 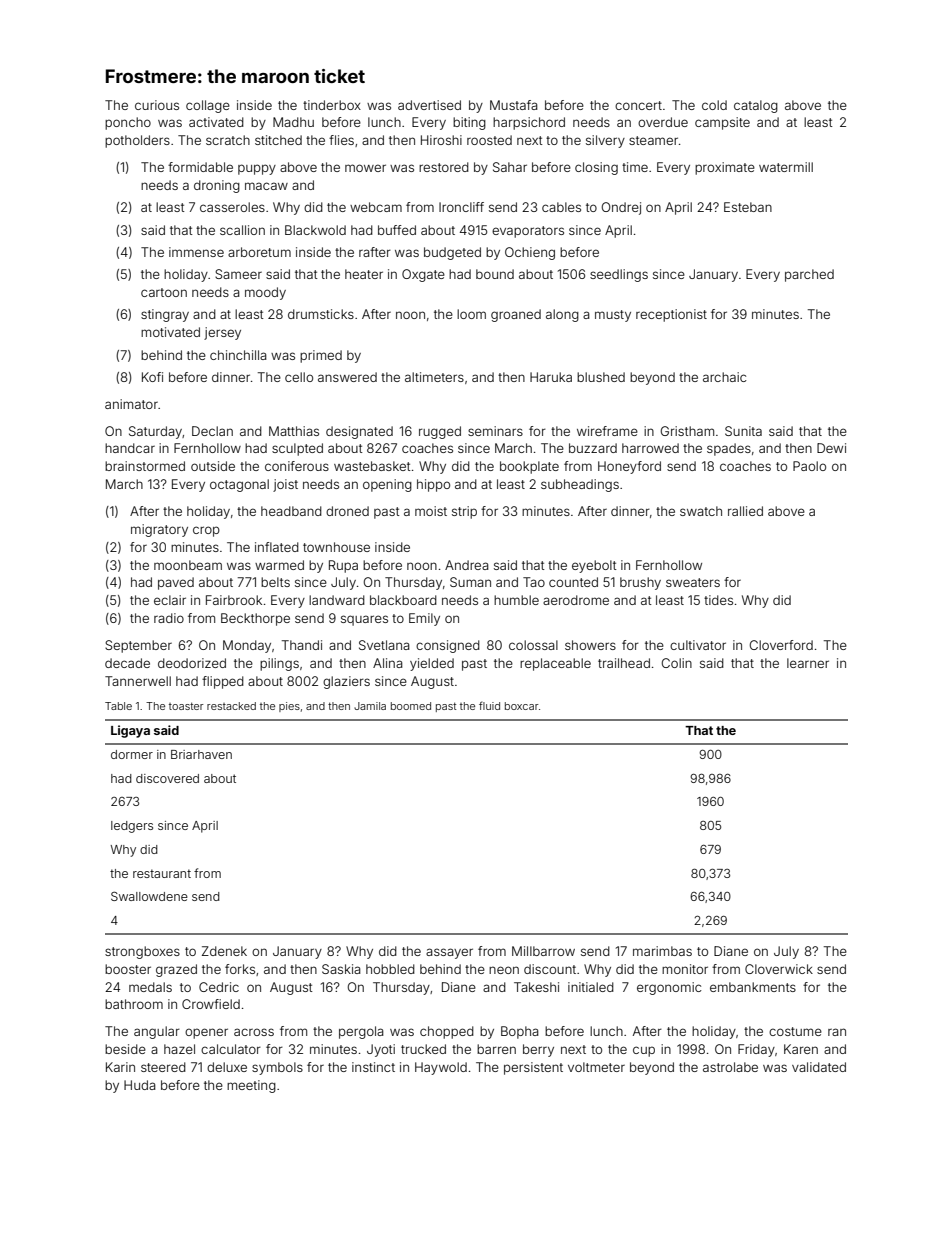 What do you see at coordinates (137, 141) in the screenshot?
I see `potholders` at bounding box center [137, 141].
